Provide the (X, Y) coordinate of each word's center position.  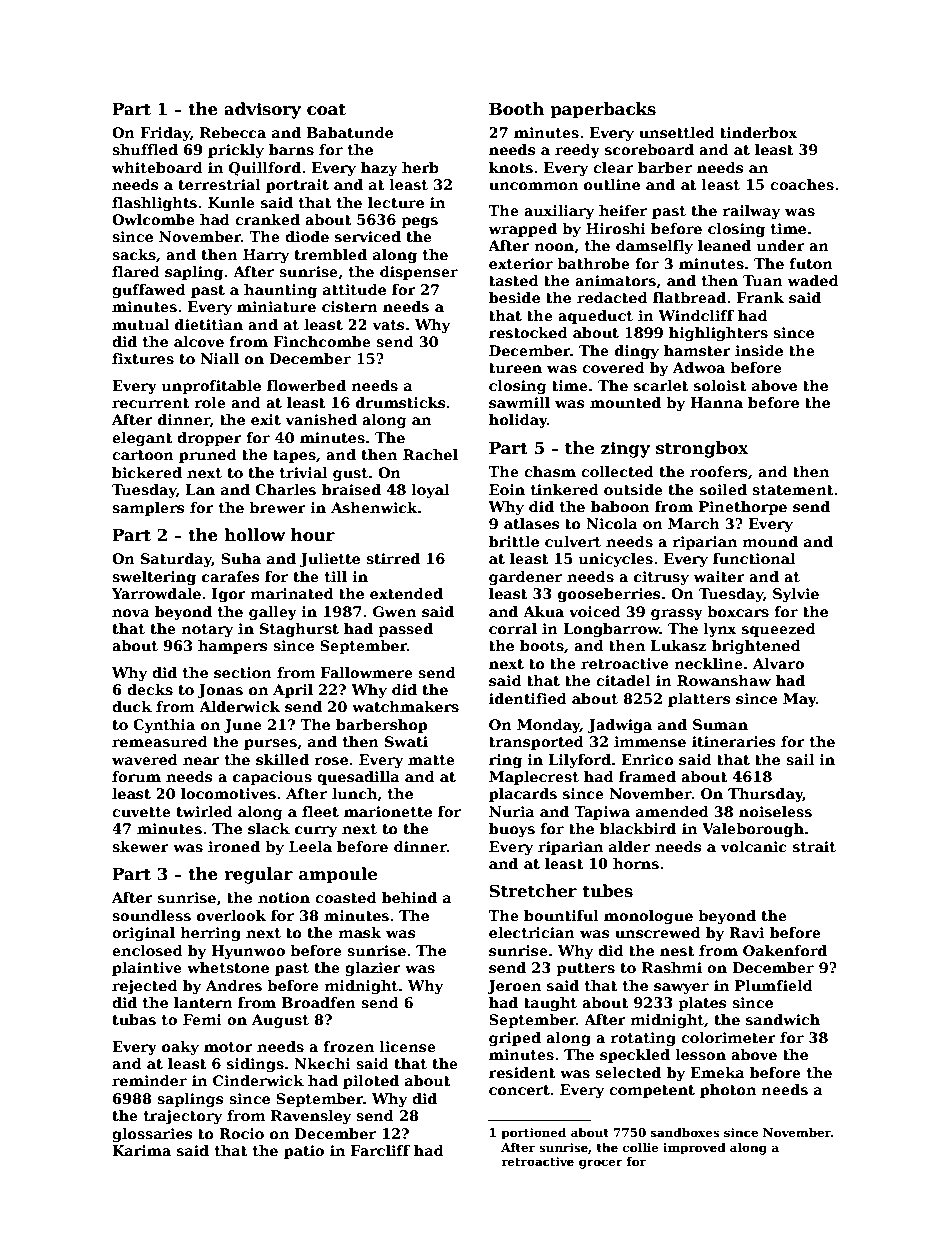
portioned (533, 1134)
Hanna (716, 402)
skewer (140, 846)
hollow (254, 535)
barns (291, 149)
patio (304, 1152)
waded (813, 280)
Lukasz (678, 645)
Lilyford (580, 761)
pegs (419, 222)
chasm (550, 471)
